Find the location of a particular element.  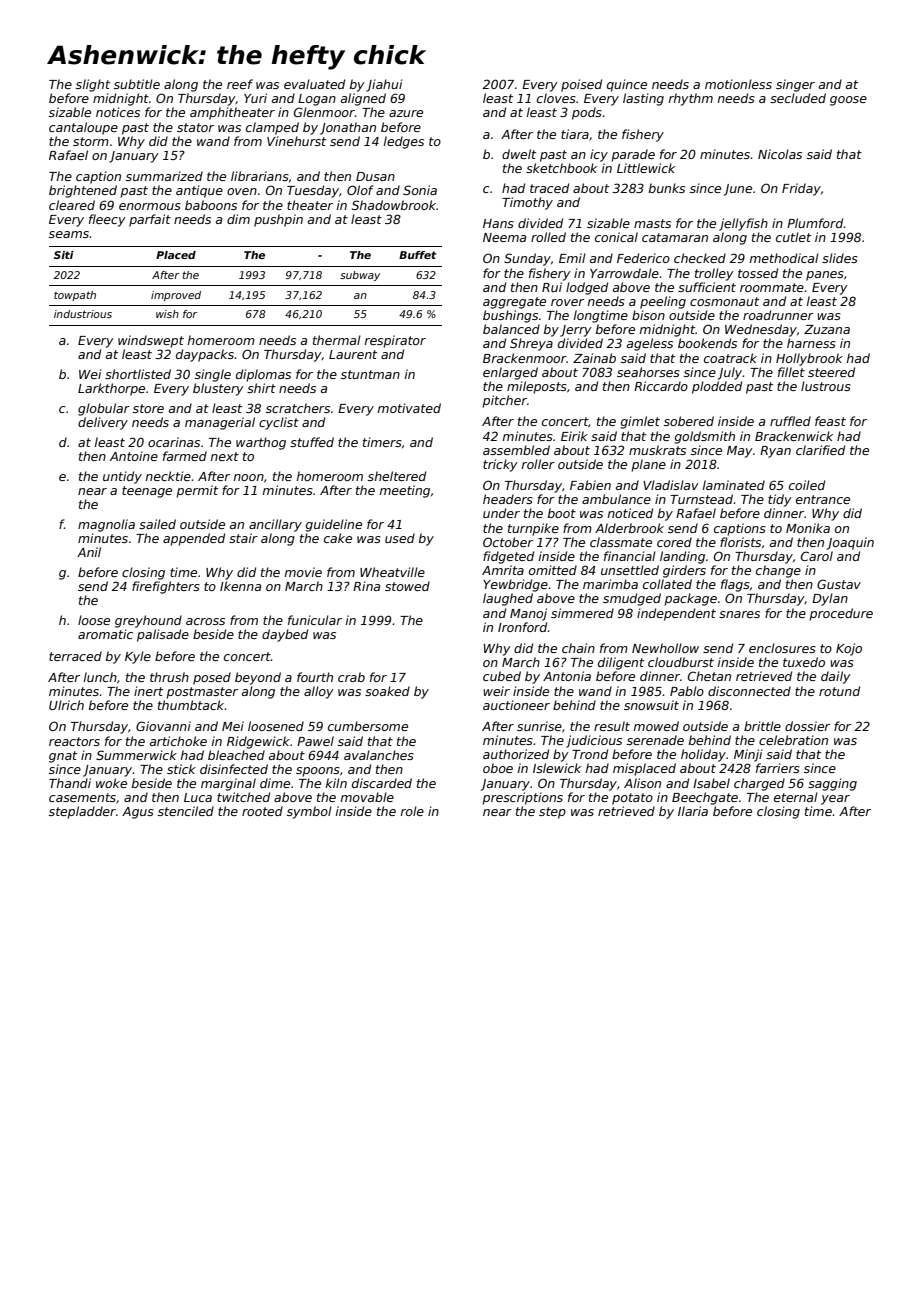

movie is located at coordinates (303, 572).
